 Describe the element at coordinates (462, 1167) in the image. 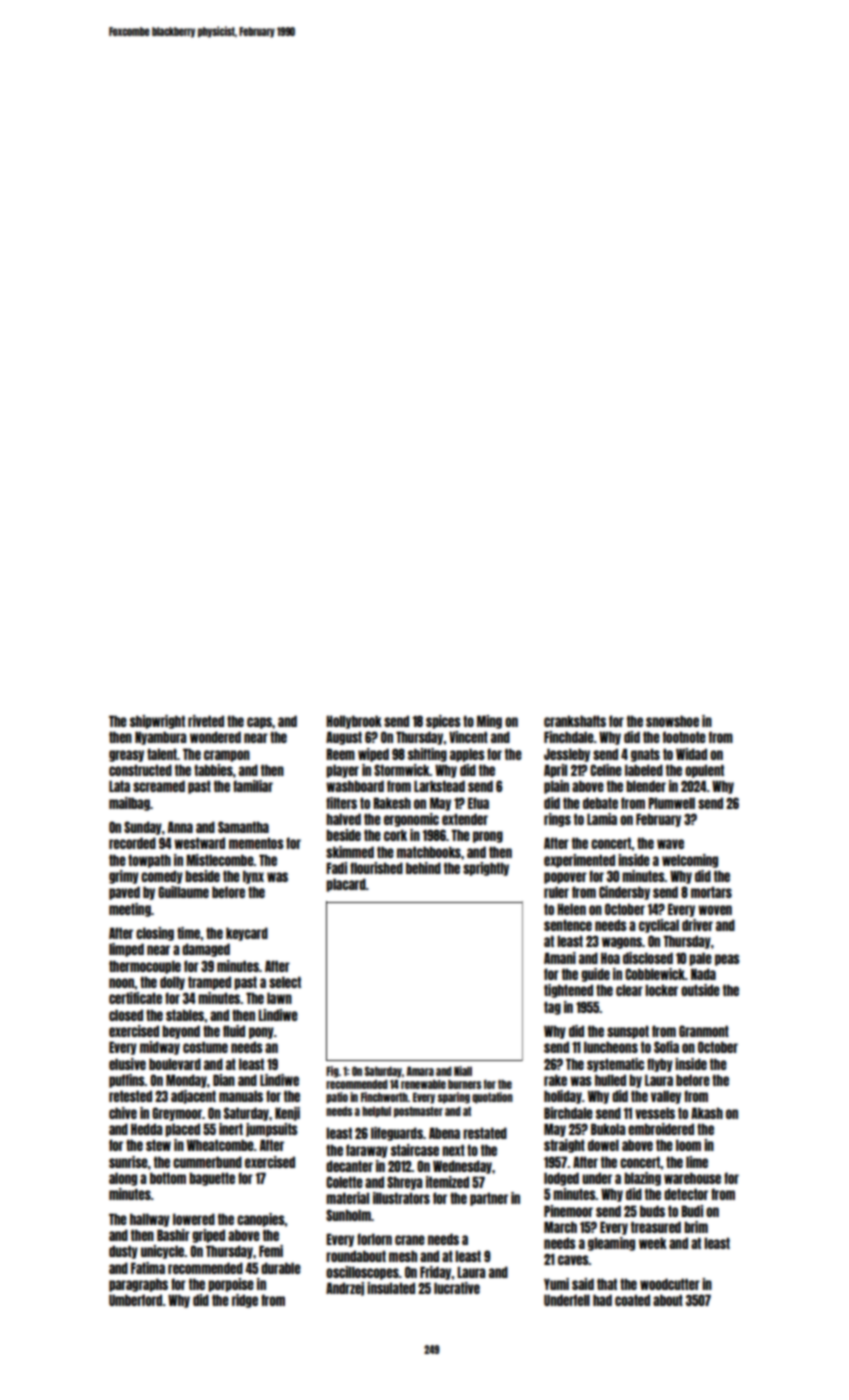

I see `Wednesday` at that location.
